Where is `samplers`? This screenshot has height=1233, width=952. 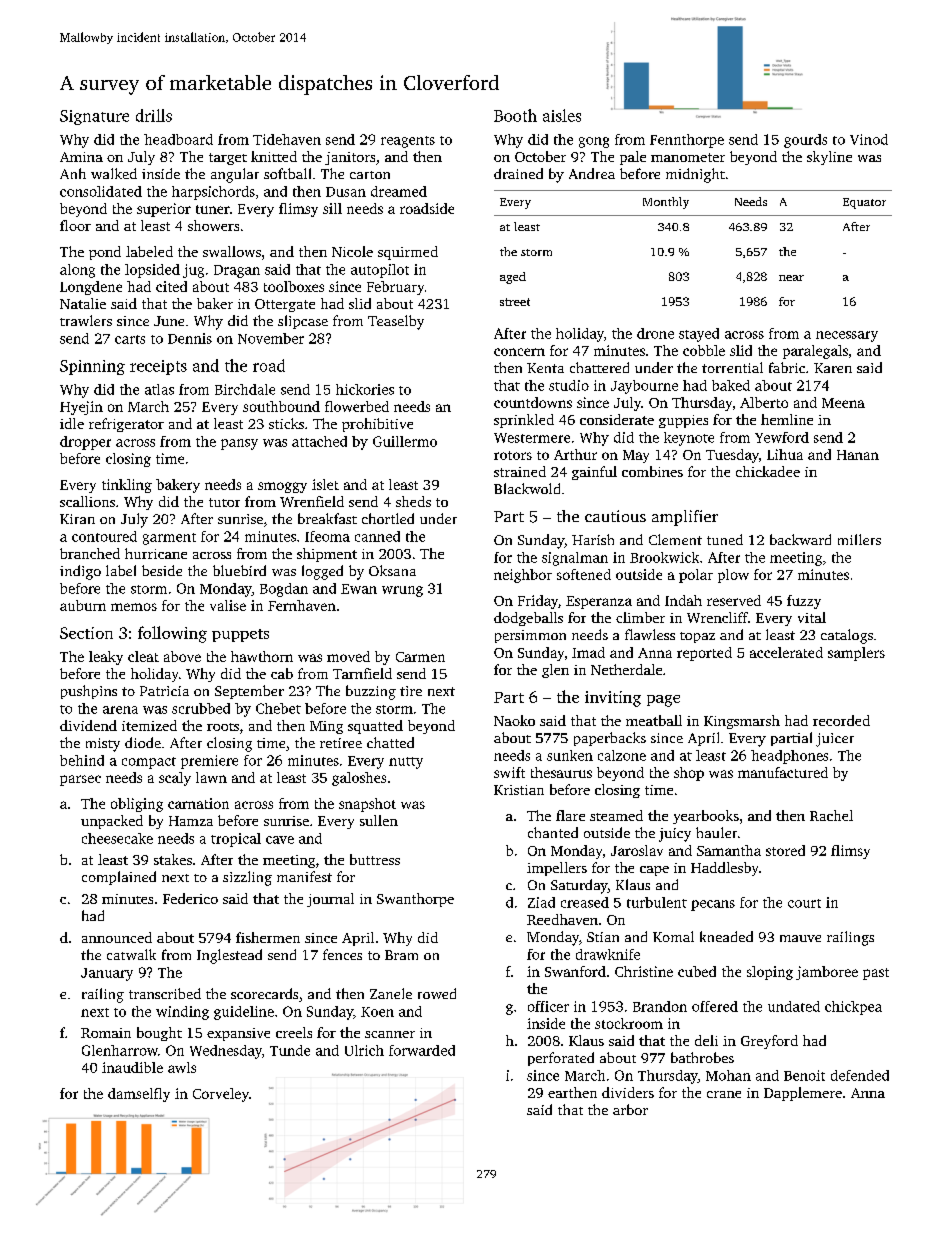
samplers is located at coordinates (856, 654).
